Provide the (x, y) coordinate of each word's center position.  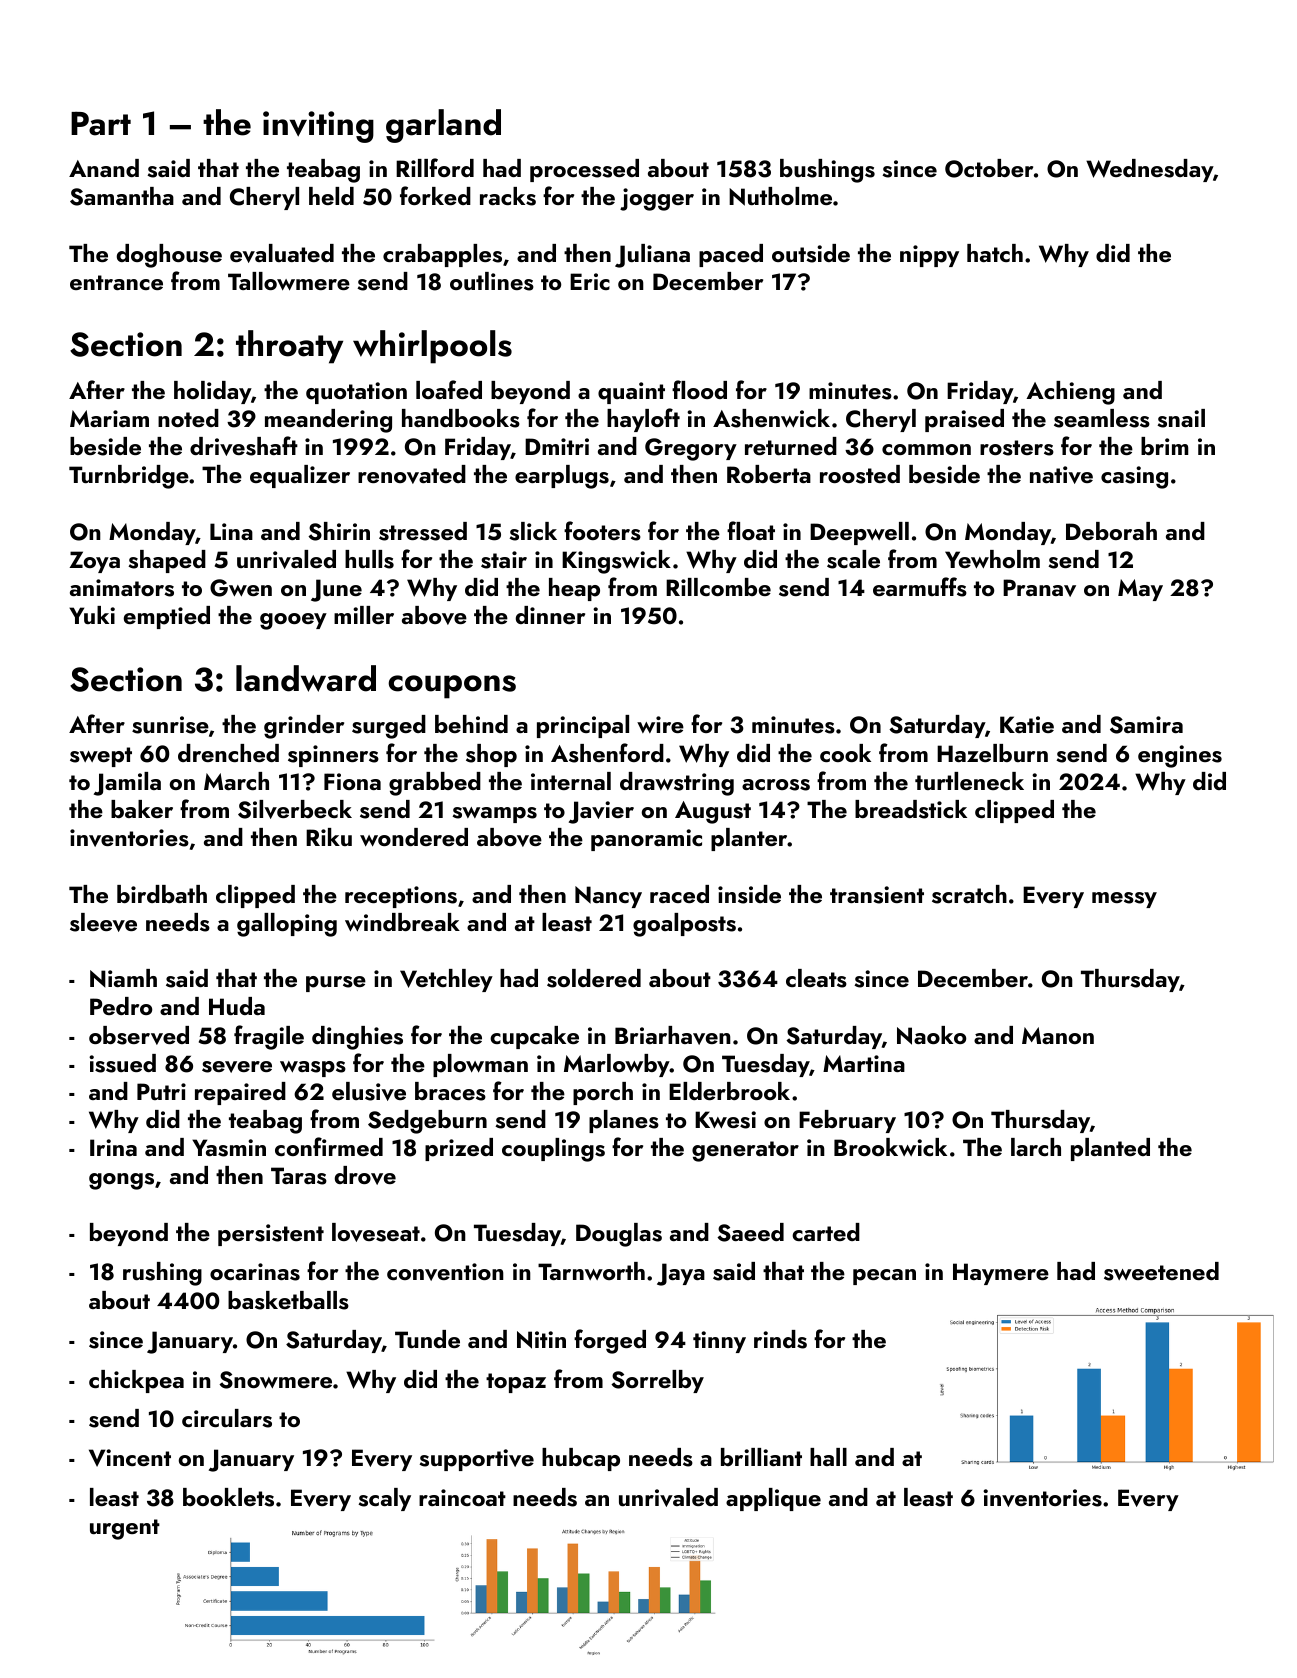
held (331, 196)
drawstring (677, 784)
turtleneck (969, 781)
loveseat (376, 1232)
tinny (719, 1342)
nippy (929, 256)
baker (142, 809)
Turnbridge (129, 477)
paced (731, 255)
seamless (1102, 418)
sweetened (1161, 1271)
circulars (227, 1418)
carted (826, 1232)
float (751, 530)
